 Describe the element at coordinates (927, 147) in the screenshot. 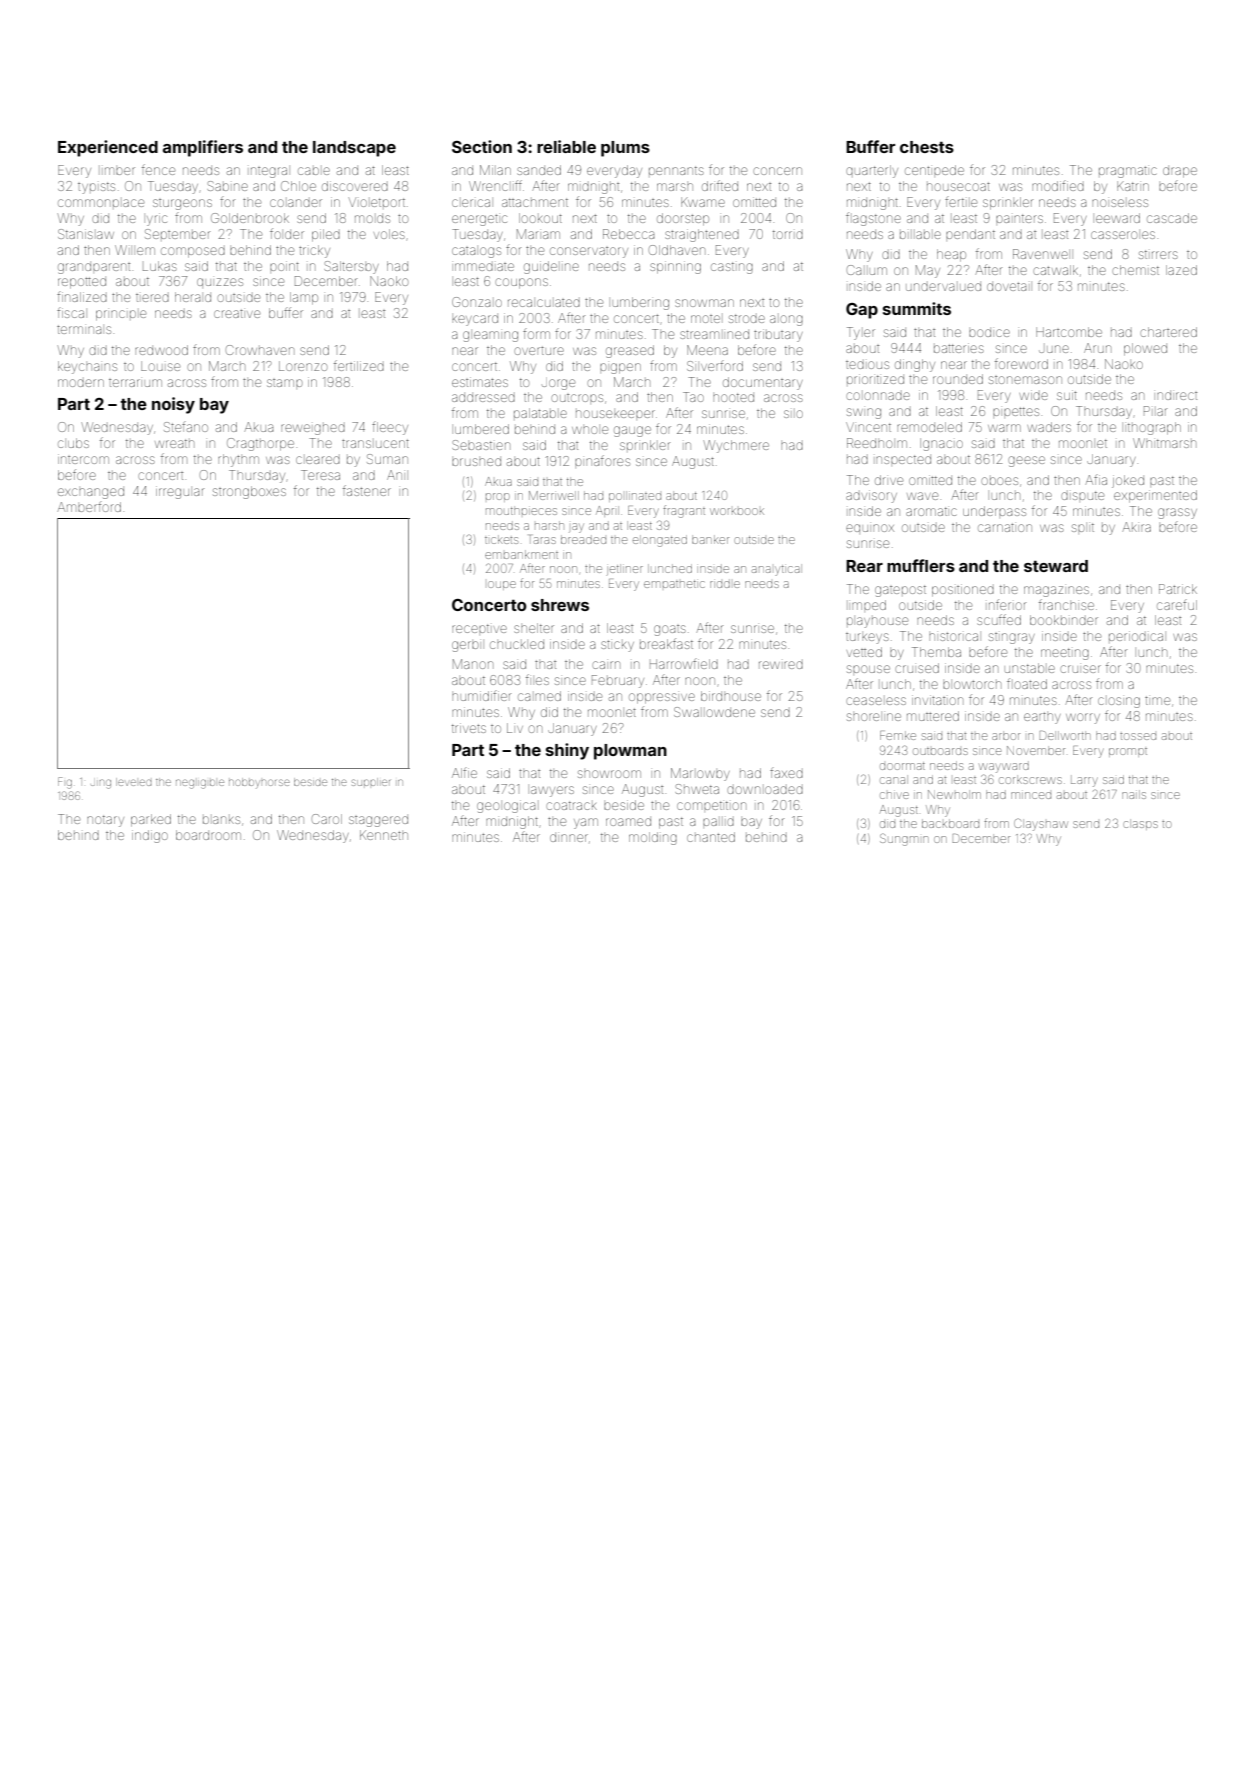

I see `chests` at that location.
